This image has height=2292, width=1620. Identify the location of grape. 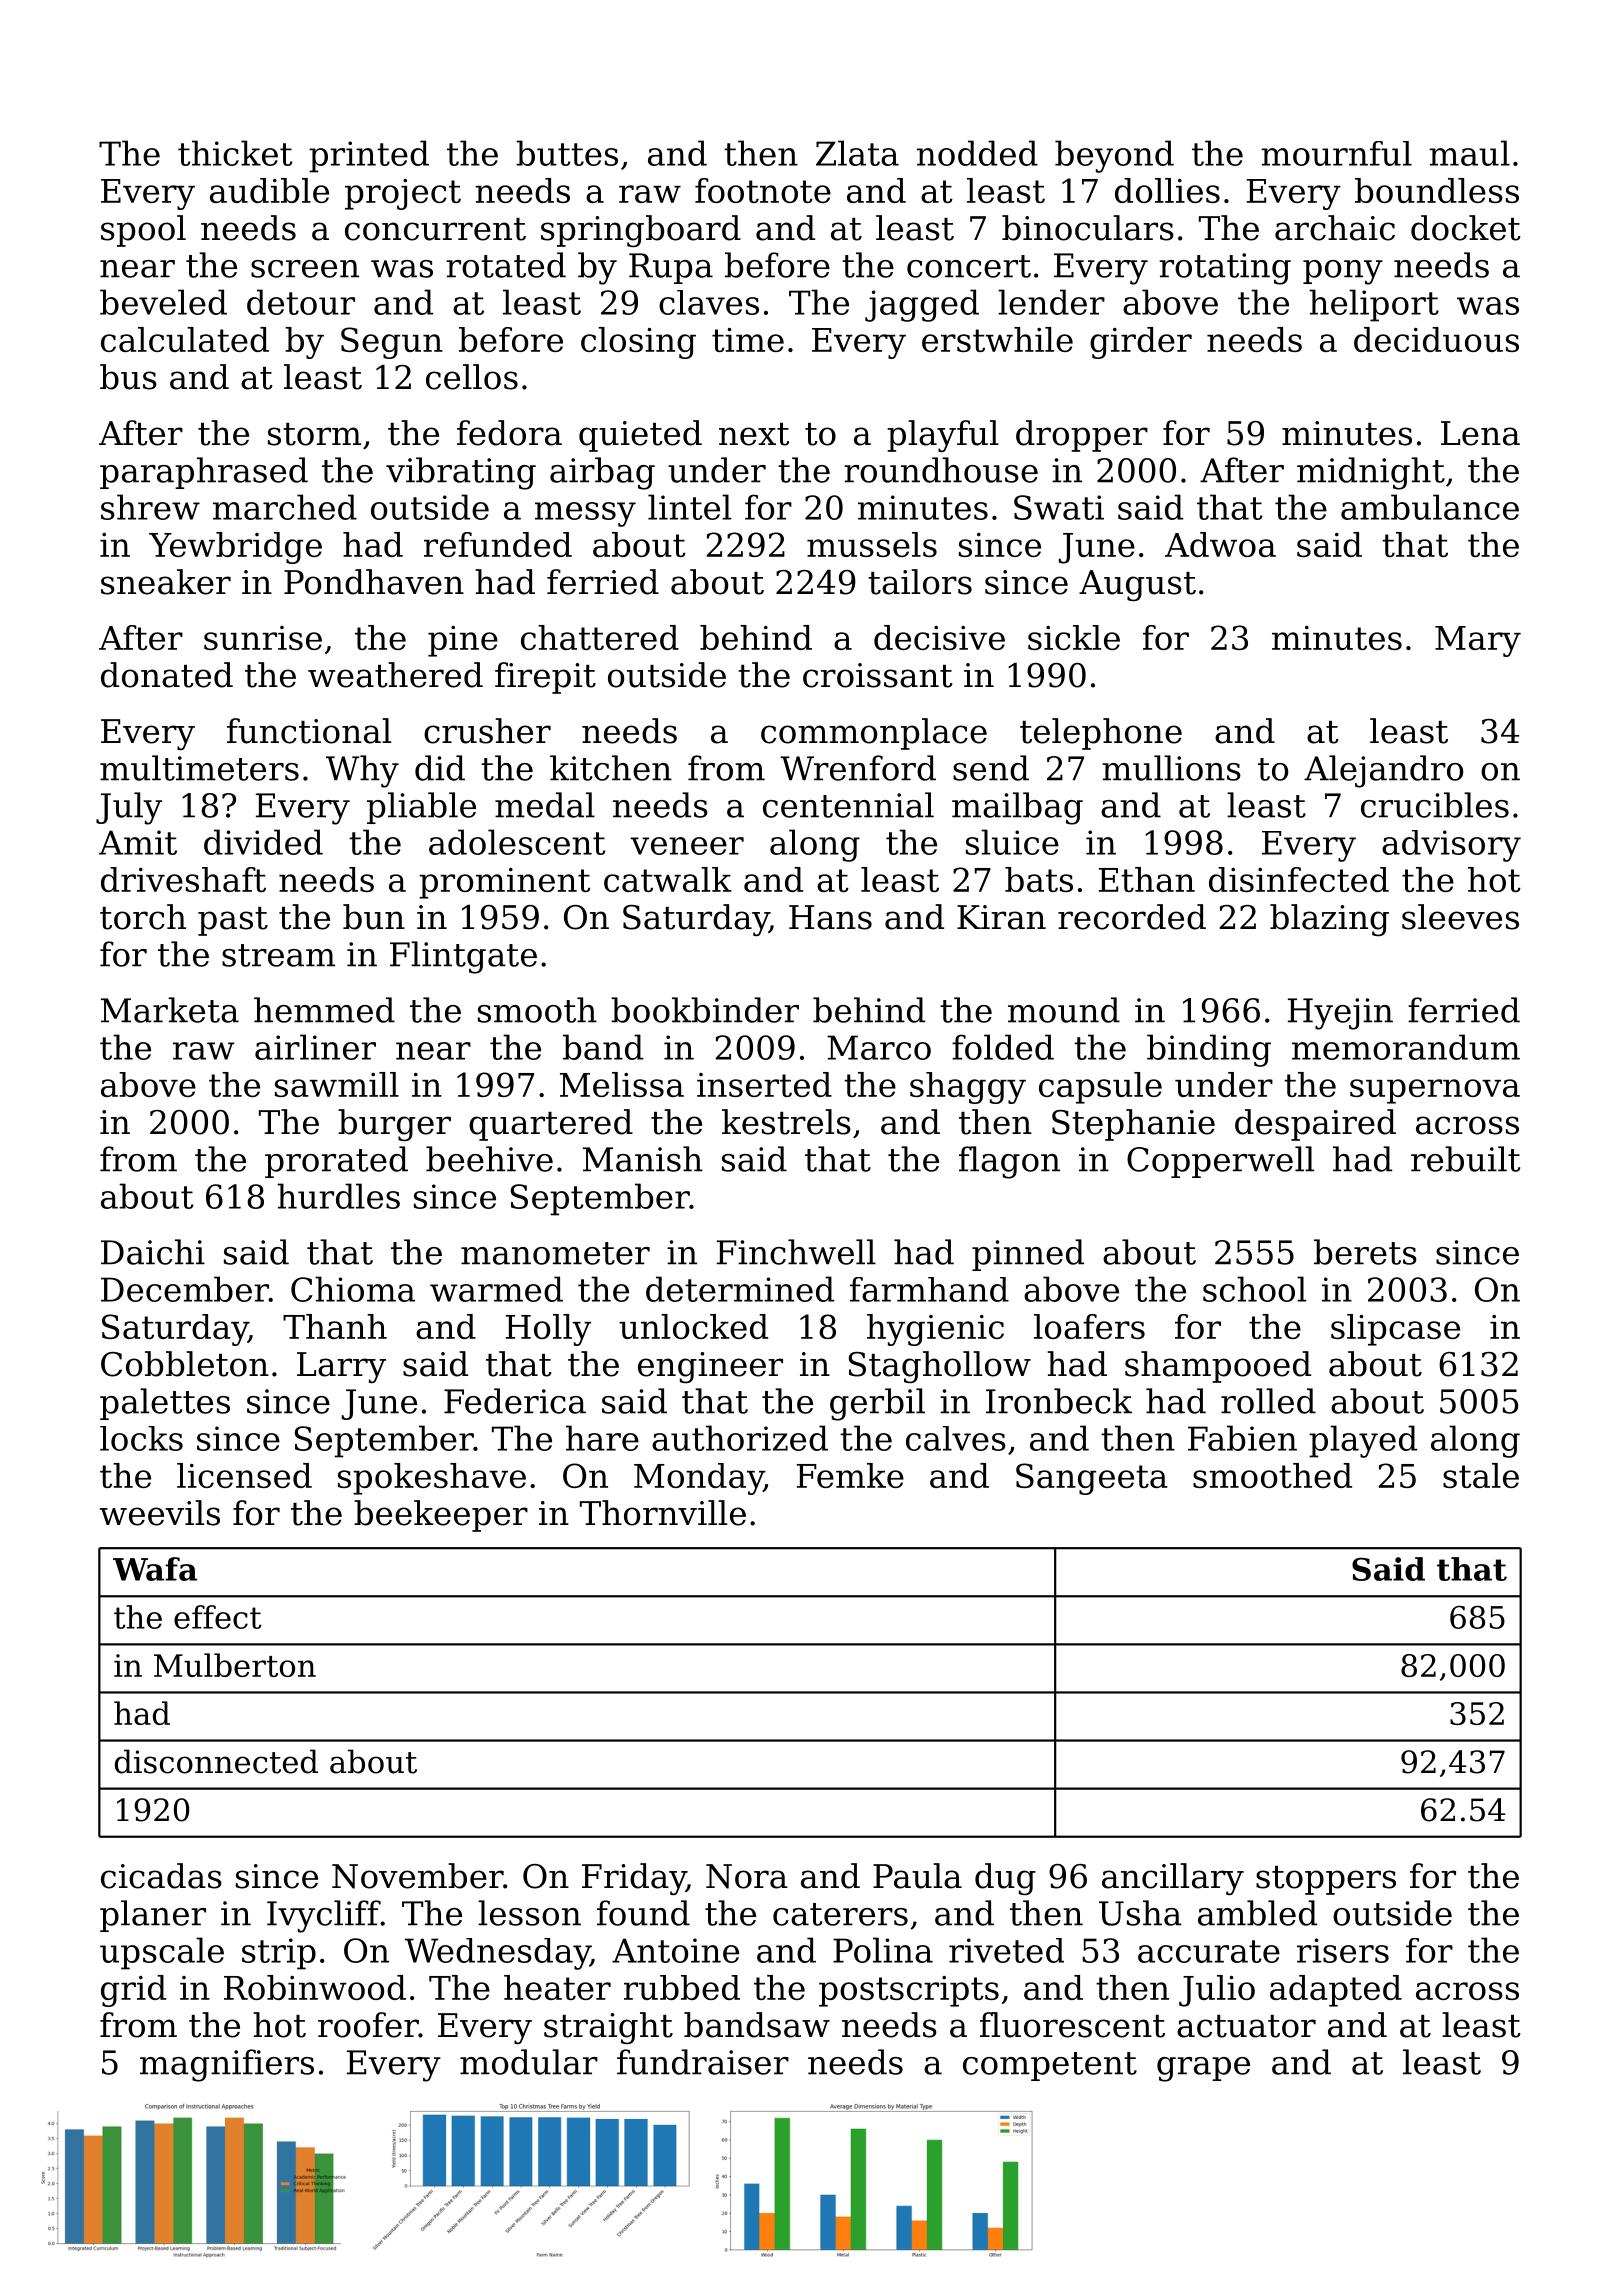
(1203, 2069).
